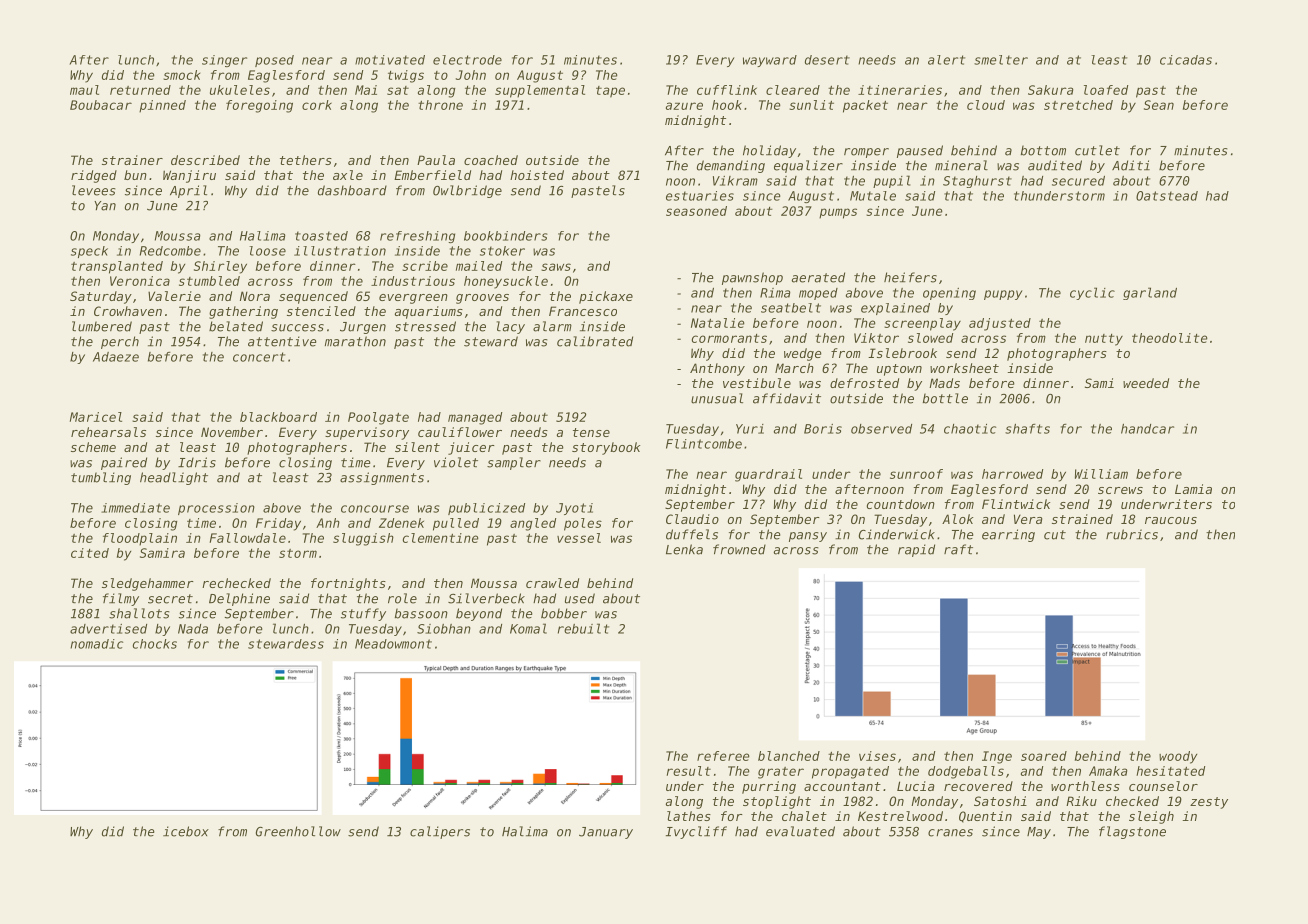 The width and height of the screenshot is (1308, 924). What do you see at coordinates (181, 75) in the screenshot?
I see `smock` at bounding box center [181, 75].
